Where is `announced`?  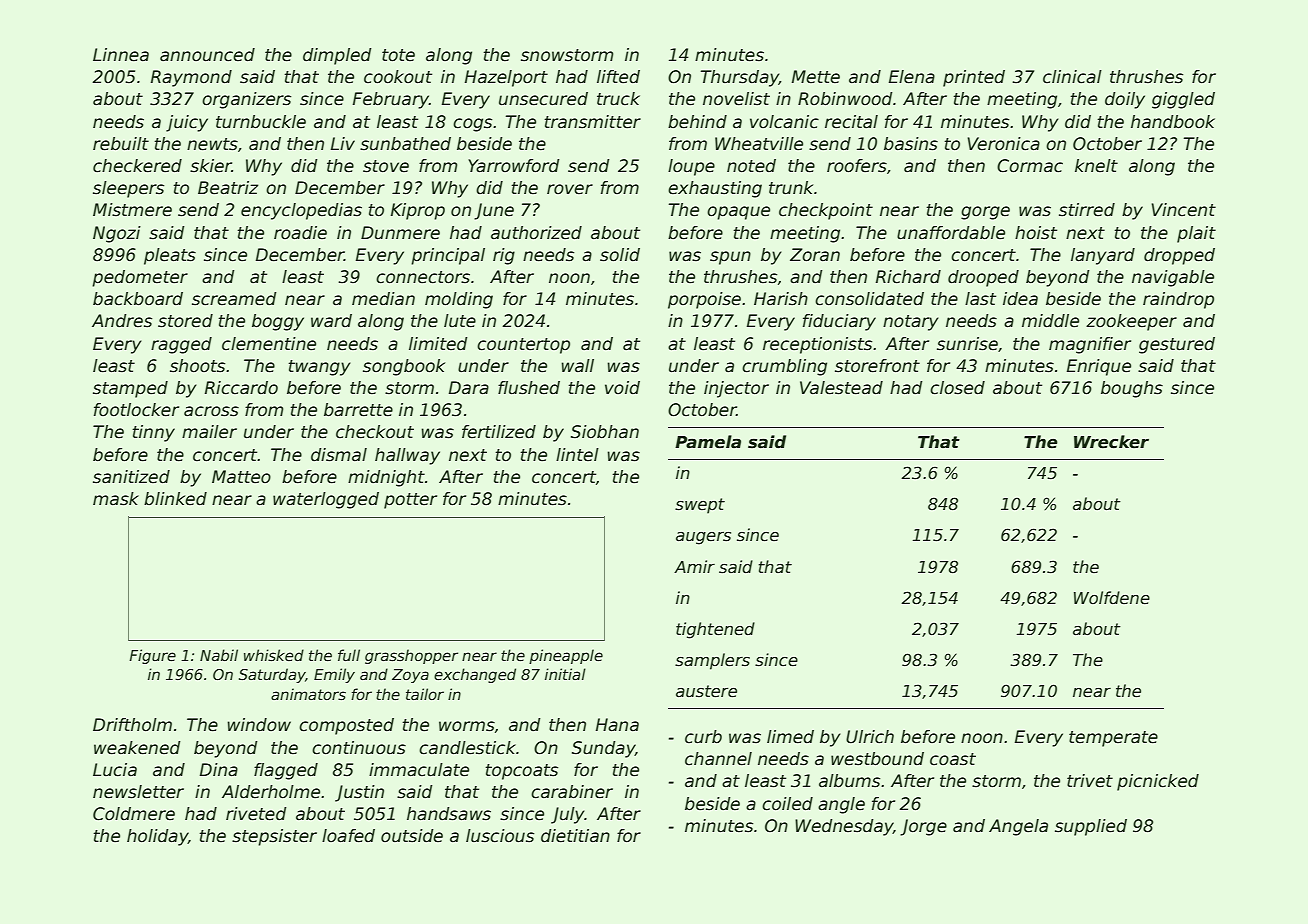 announced is located at coordinates (207, 55).
